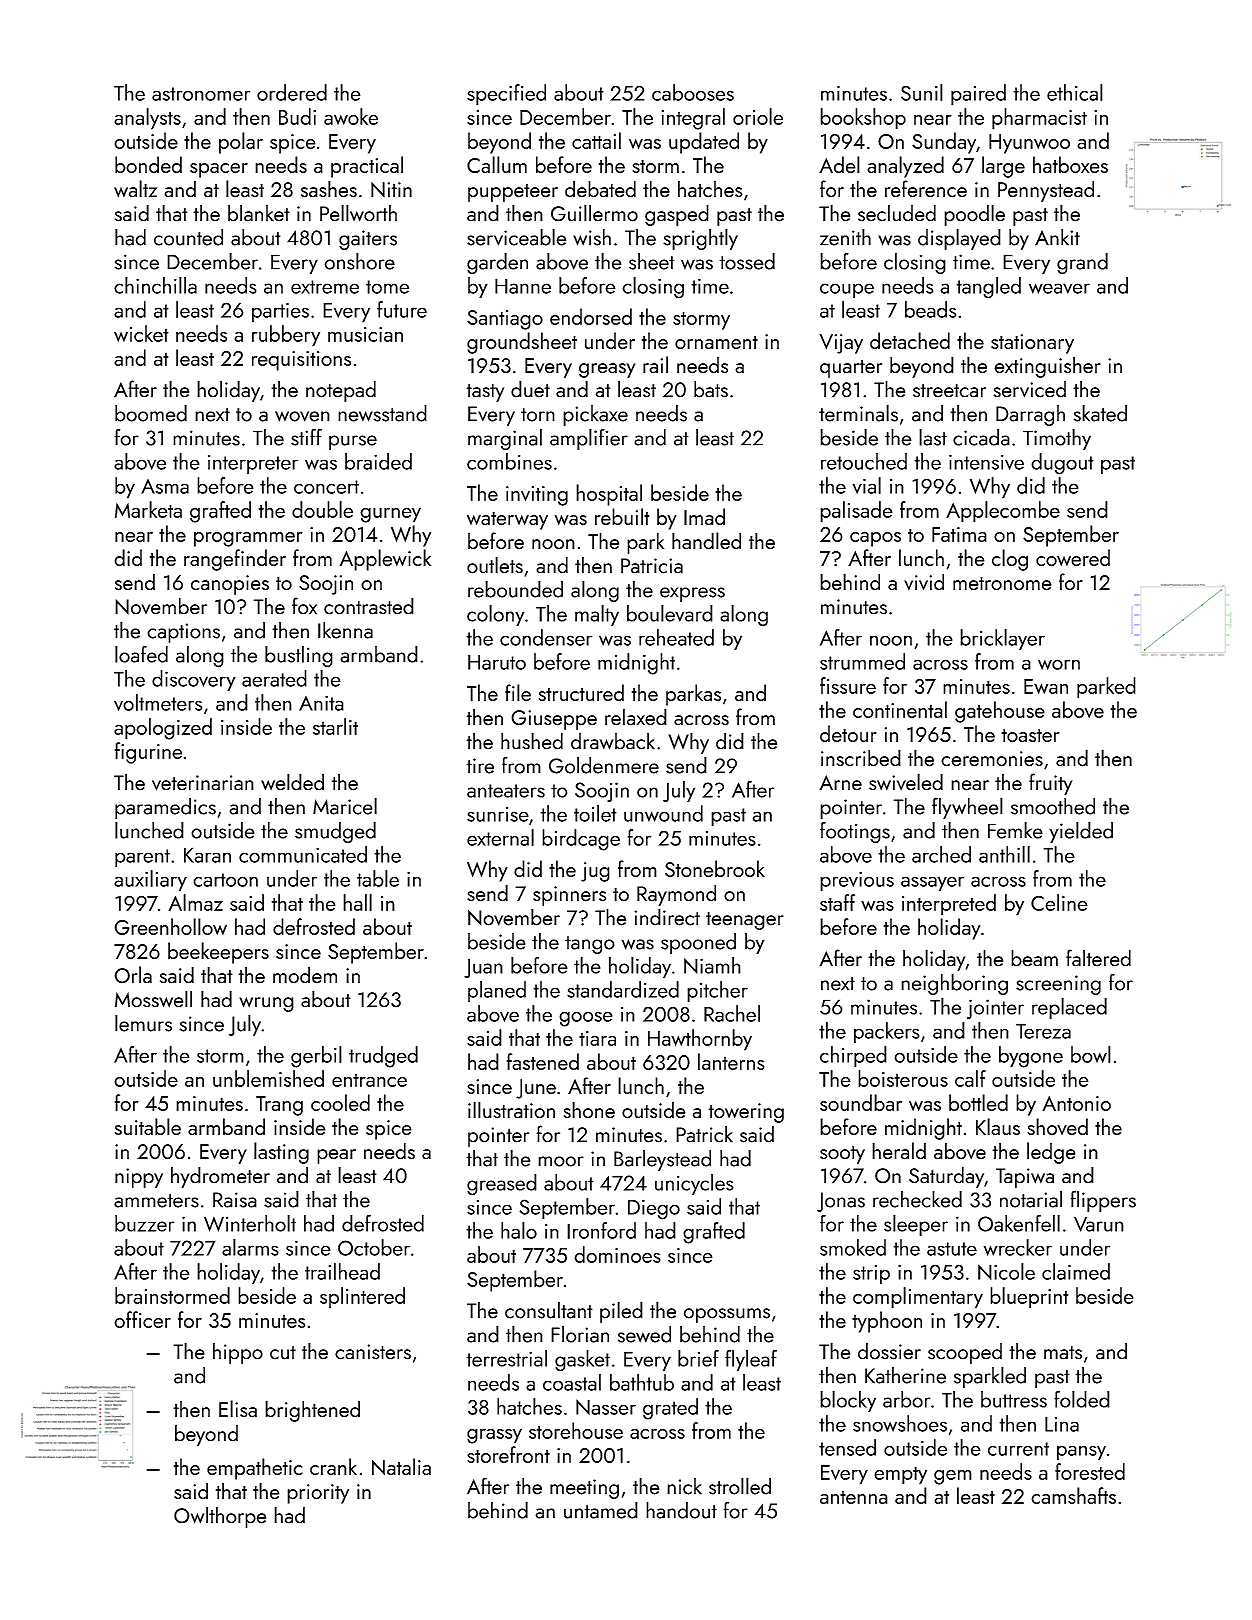  What do you see at coordinates (569, 896) in the page?
I see `spinners` at bounding box center [569, 896].
